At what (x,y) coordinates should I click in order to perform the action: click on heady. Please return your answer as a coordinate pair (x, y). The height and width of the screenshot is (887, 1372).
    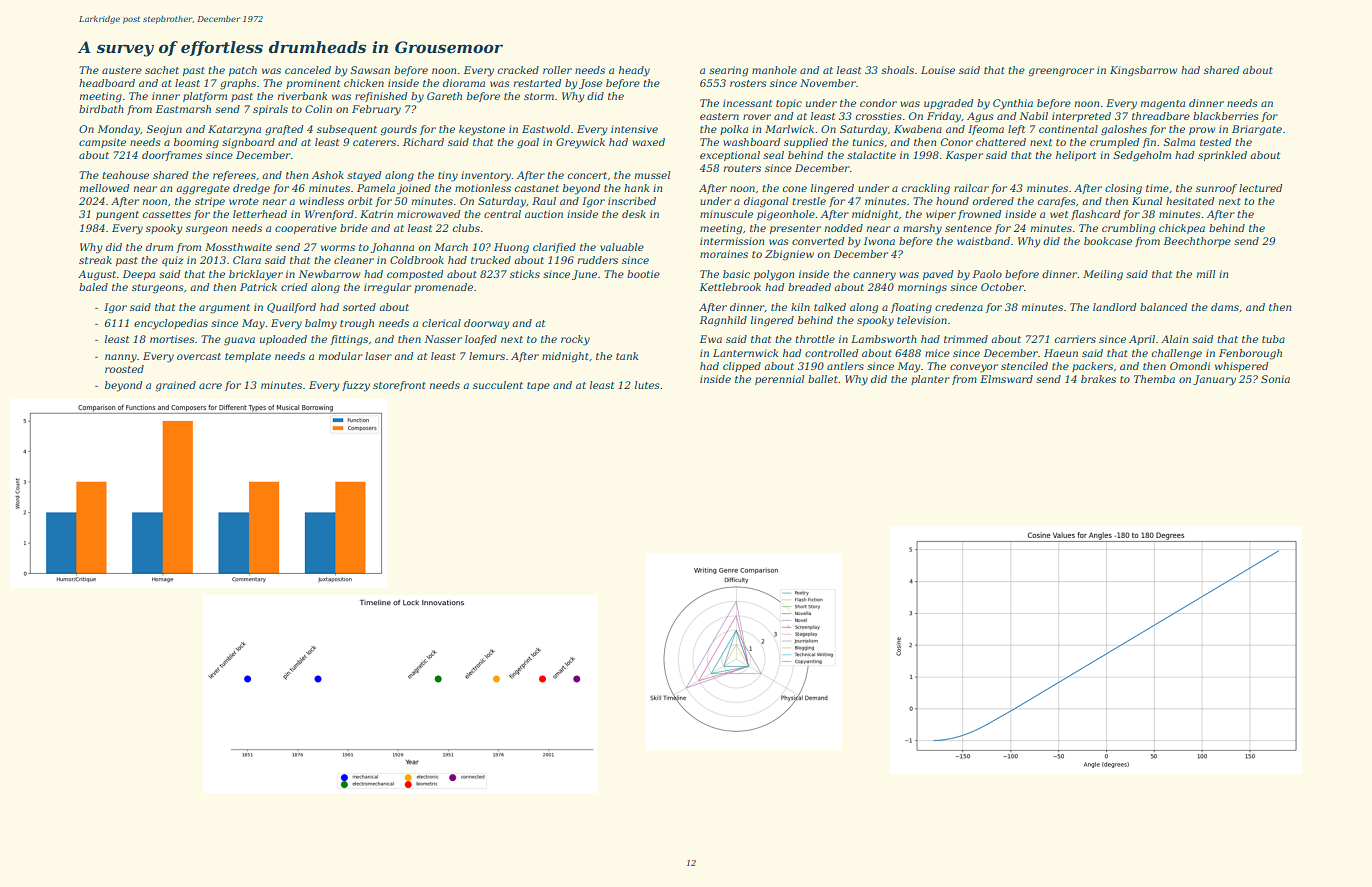
    Looking at the image, I should click on (634, 71).
